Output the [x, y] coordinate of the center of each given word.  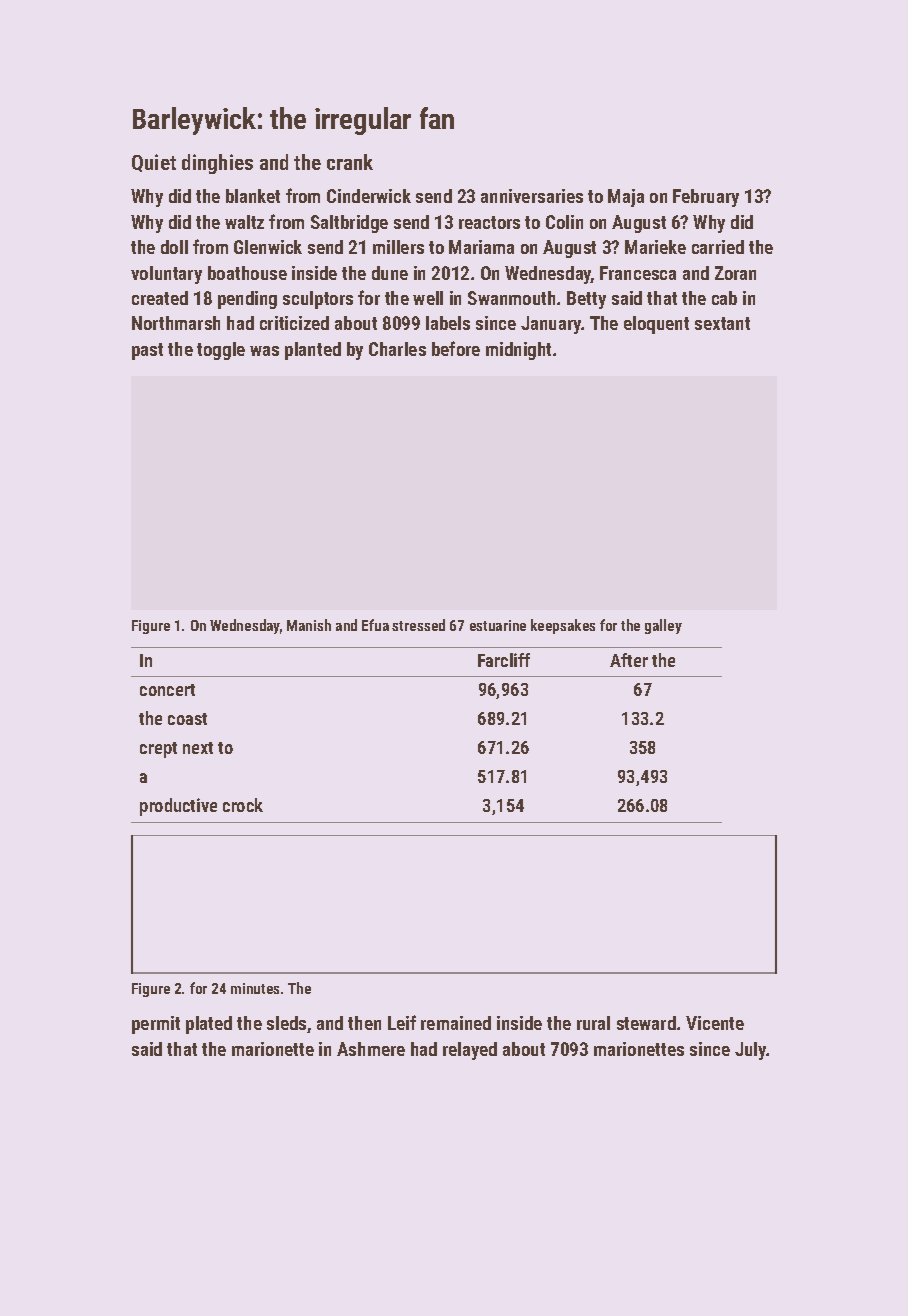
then [364, 1023]
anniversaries [532, 196]
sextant [722, 323]
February [706, 198]
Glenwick [268, 247]
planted [313, 351]
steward [646, 1023]
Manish [309, 625]
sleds [286, 1023]
